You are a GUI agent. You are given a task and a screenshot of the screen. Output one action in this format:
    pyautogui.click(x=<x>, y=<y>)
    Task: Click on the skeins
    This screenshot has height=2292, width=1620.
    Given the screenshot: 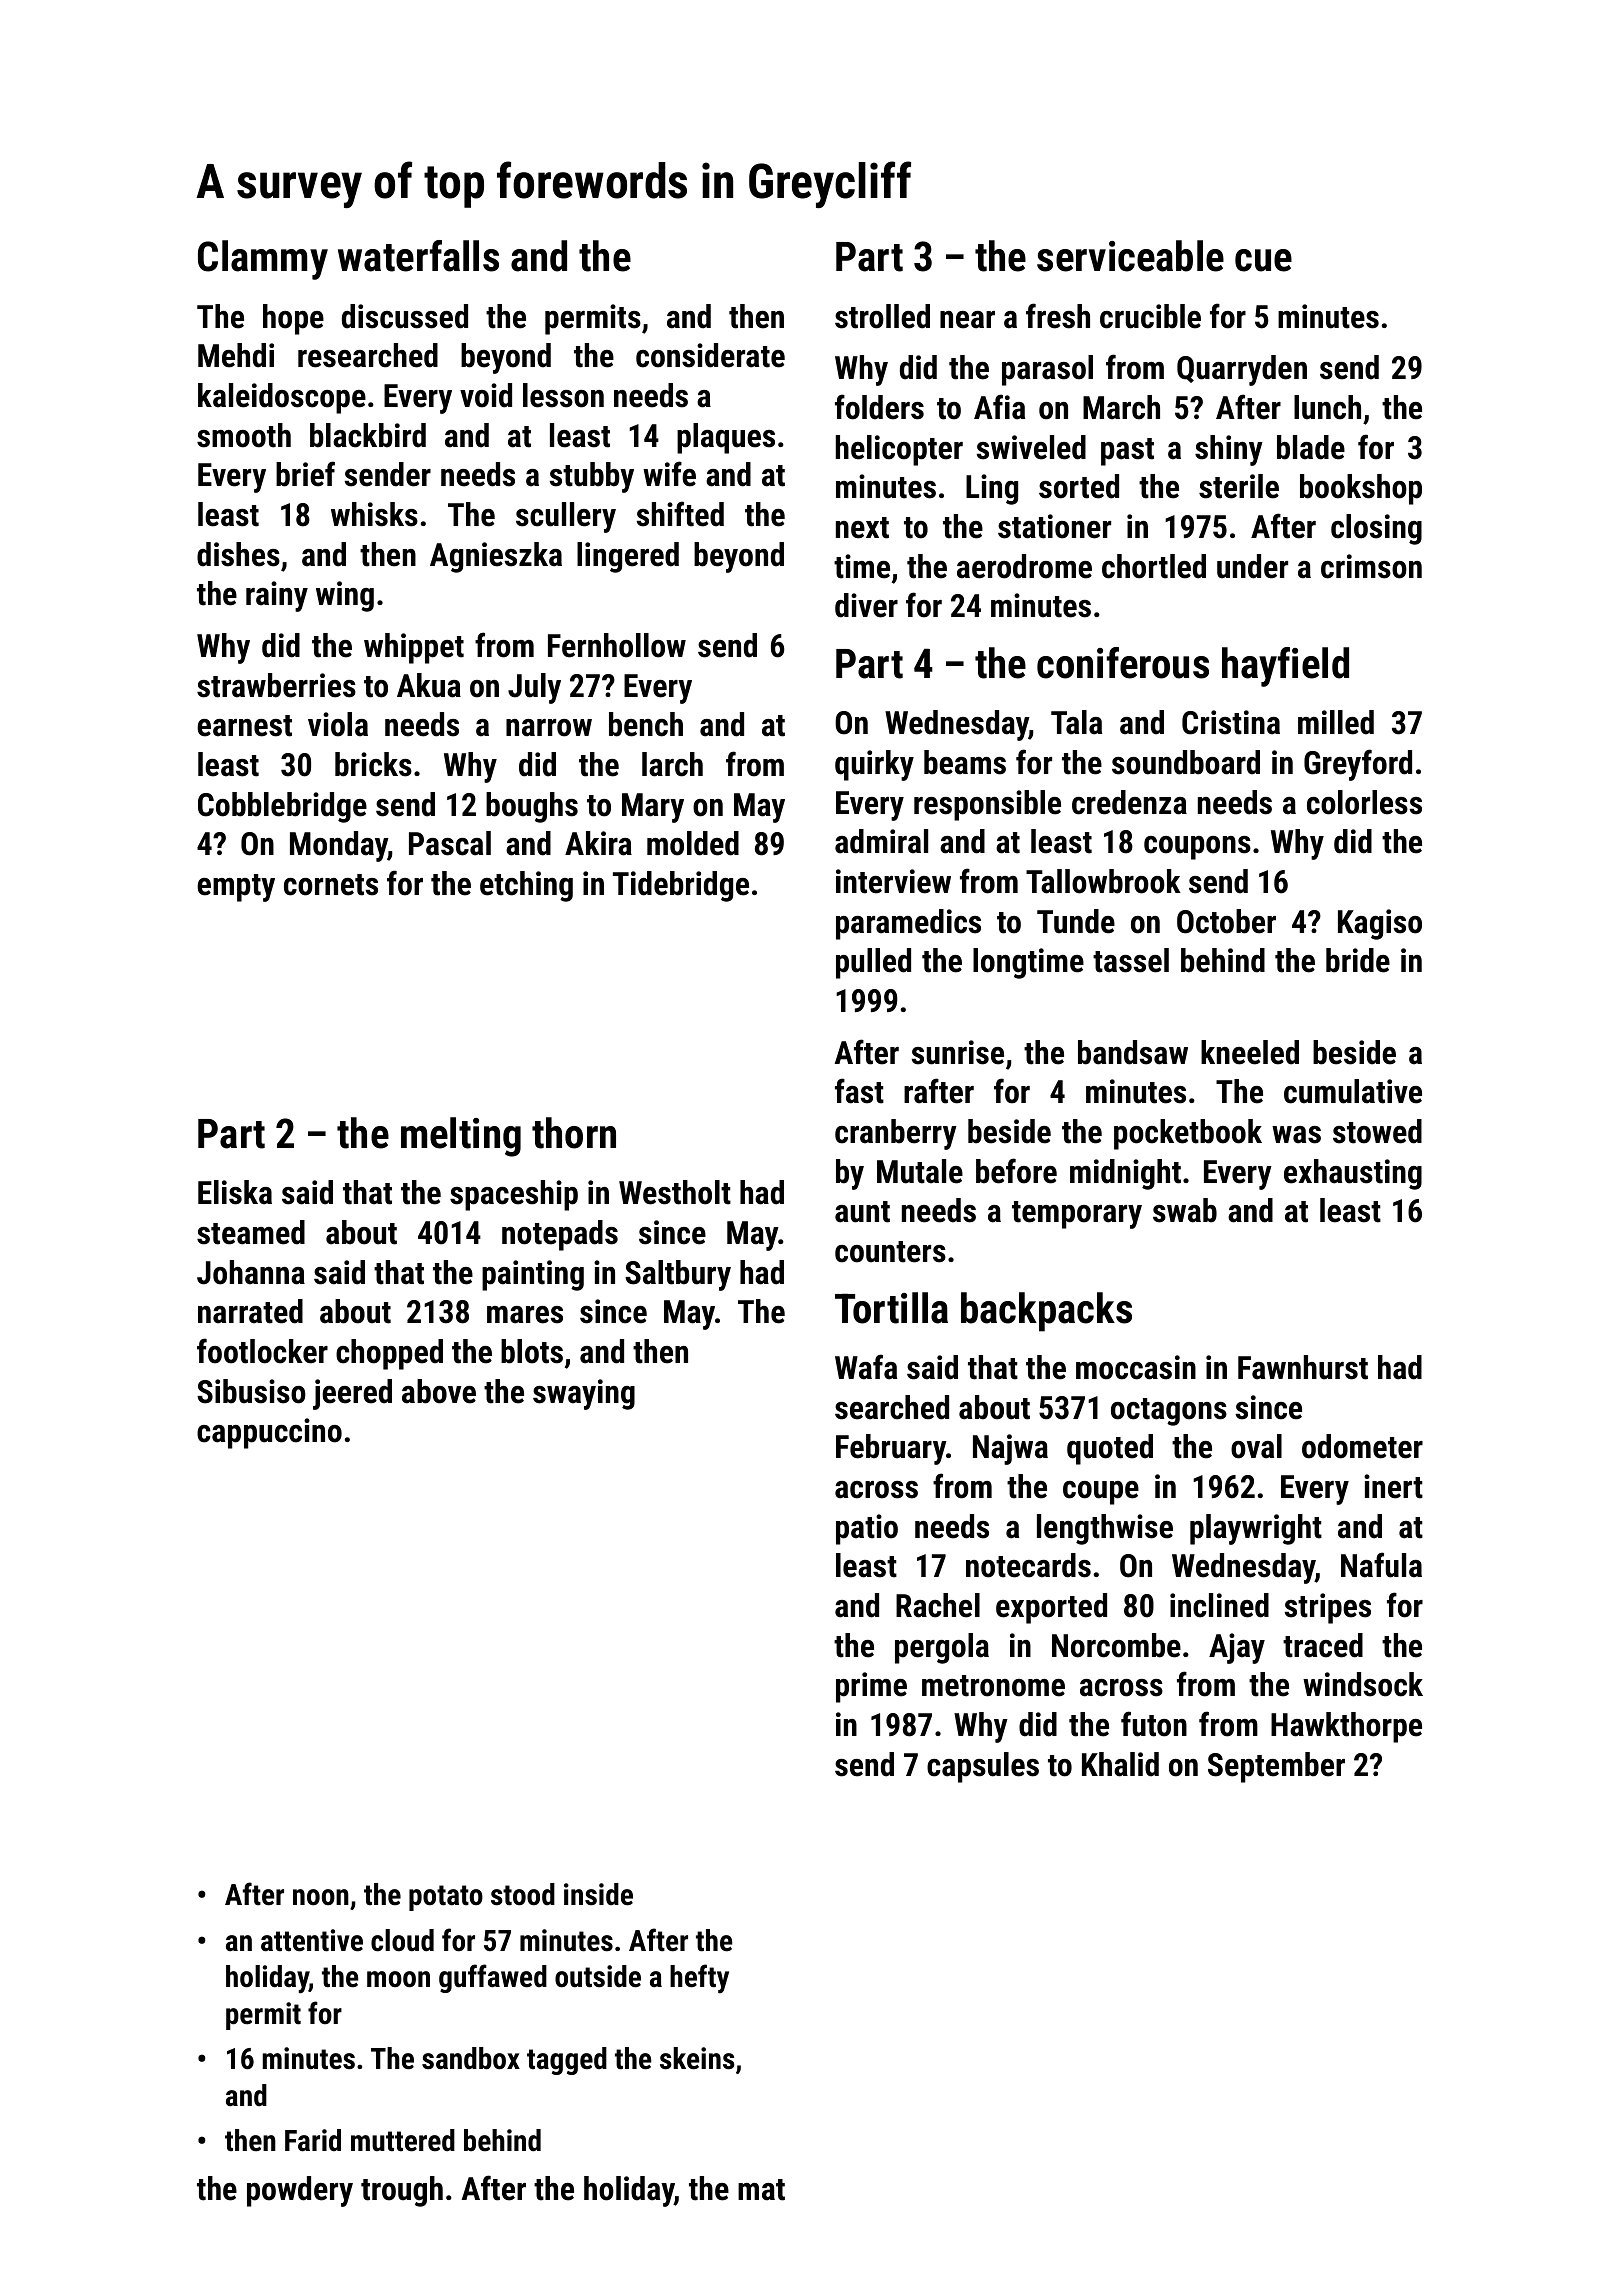 What is the action you would take?
    pyautogui.click(x=697, y=2058)
